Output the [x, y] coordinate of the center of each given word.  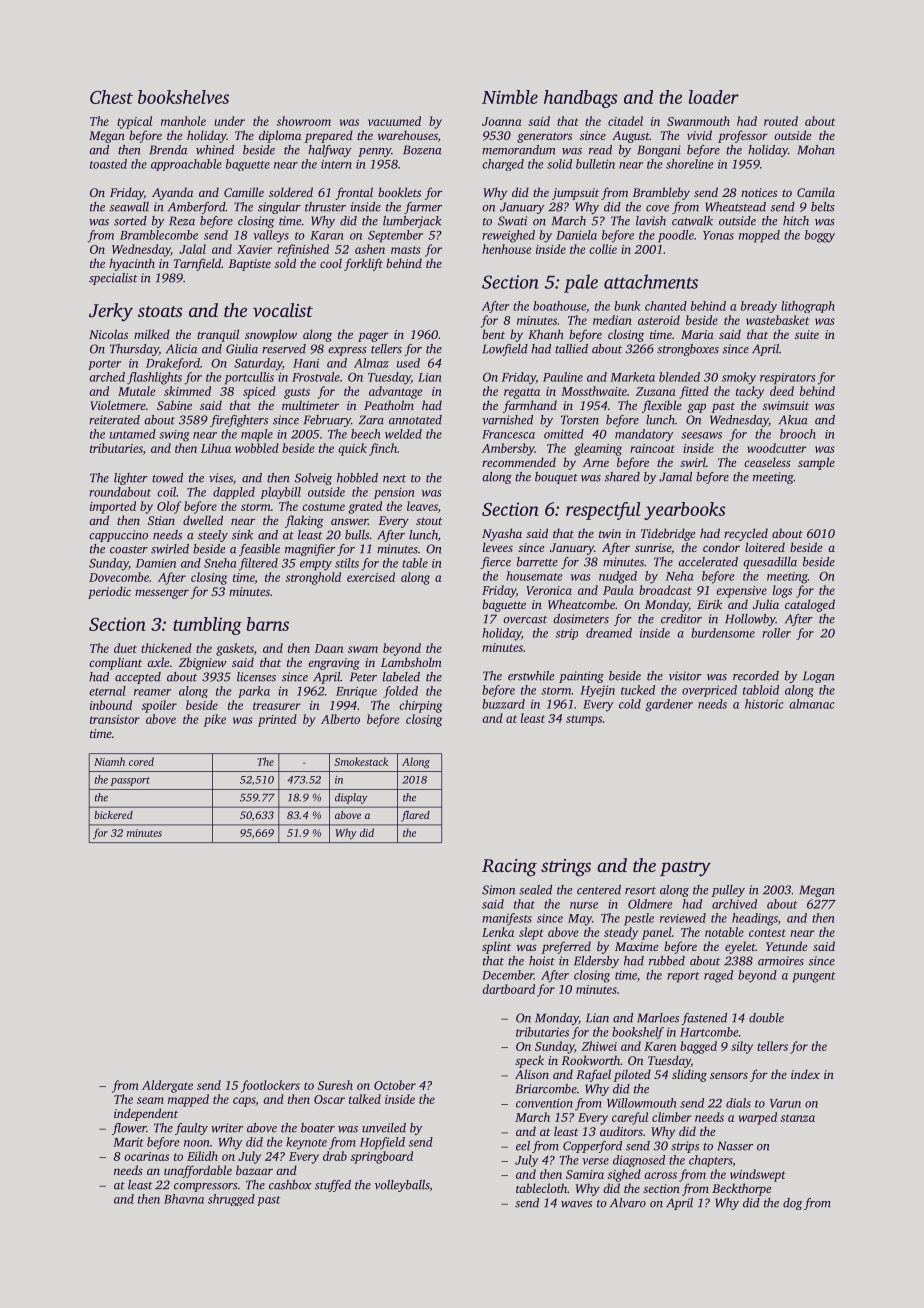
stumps [584, 720]
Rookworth [591, 1060]
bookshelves [183, 97]
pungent [813, 977]
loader [714, 97]
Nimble [510, 97]
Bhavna [184, 1199]
